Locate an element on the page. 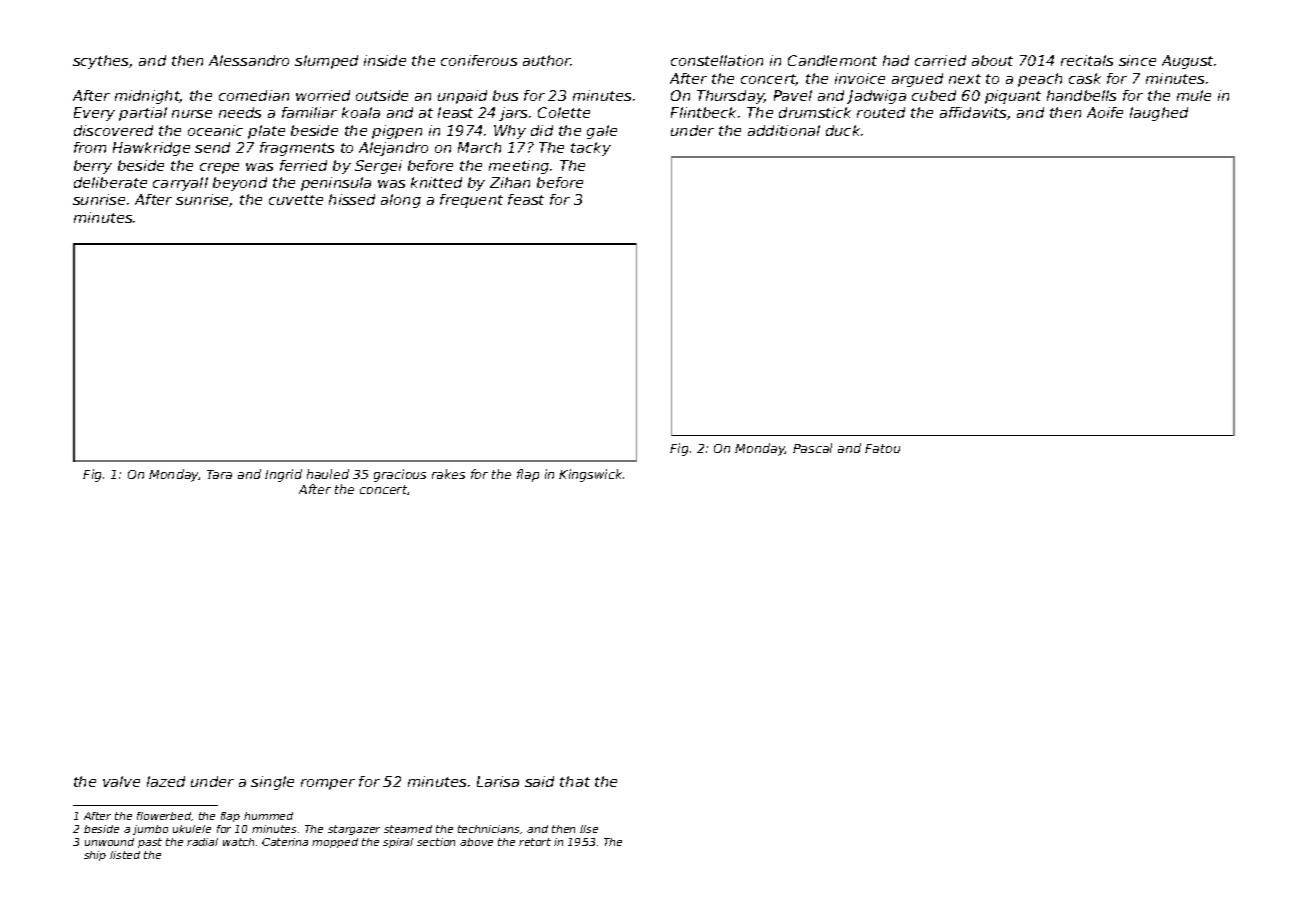 This document has height=924, width=1308. feast is located at coordinates (526, 199).
